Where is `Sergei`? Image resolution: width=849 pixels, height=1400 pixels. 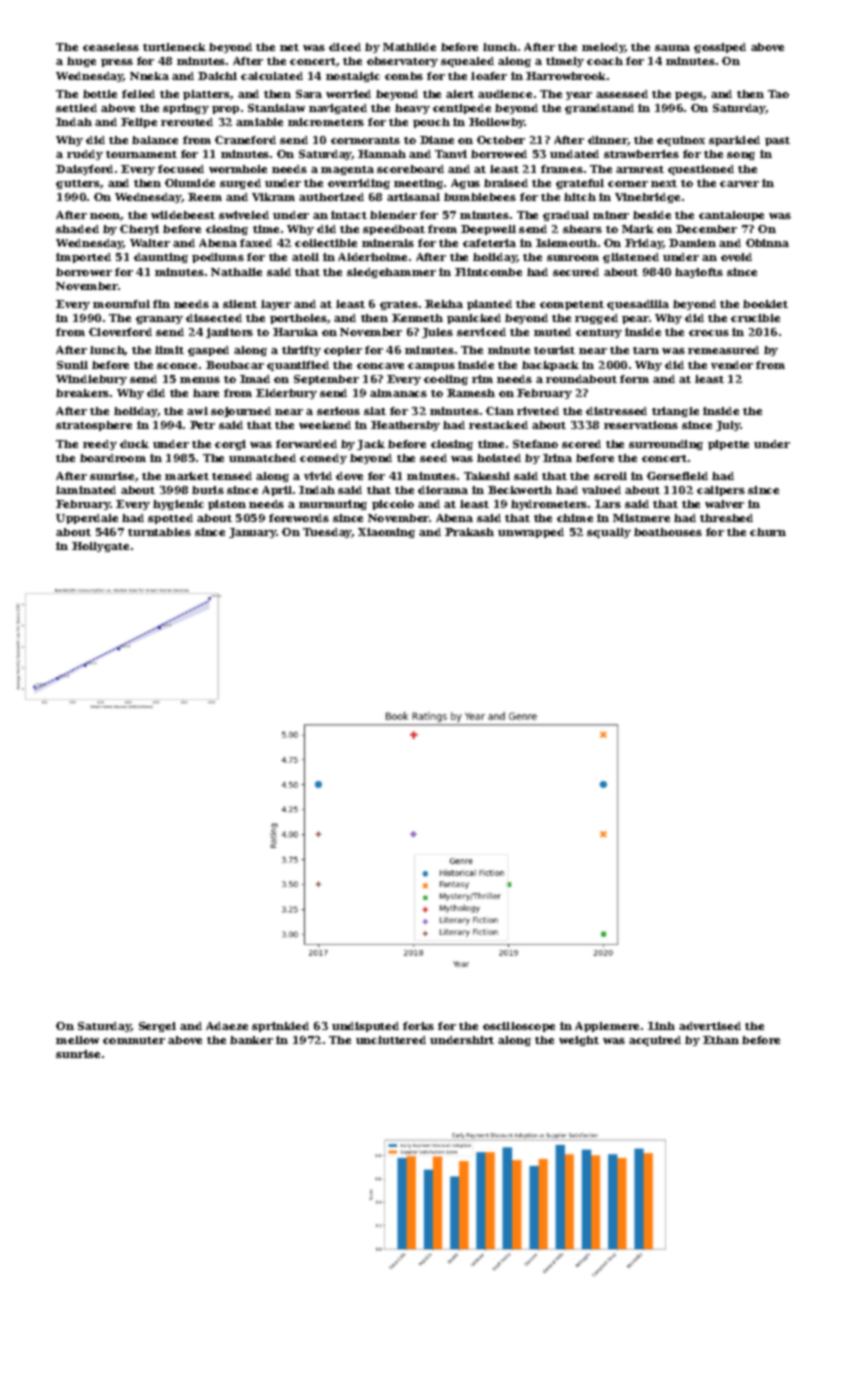
Sergei is located at coordinates (157, 1027).
